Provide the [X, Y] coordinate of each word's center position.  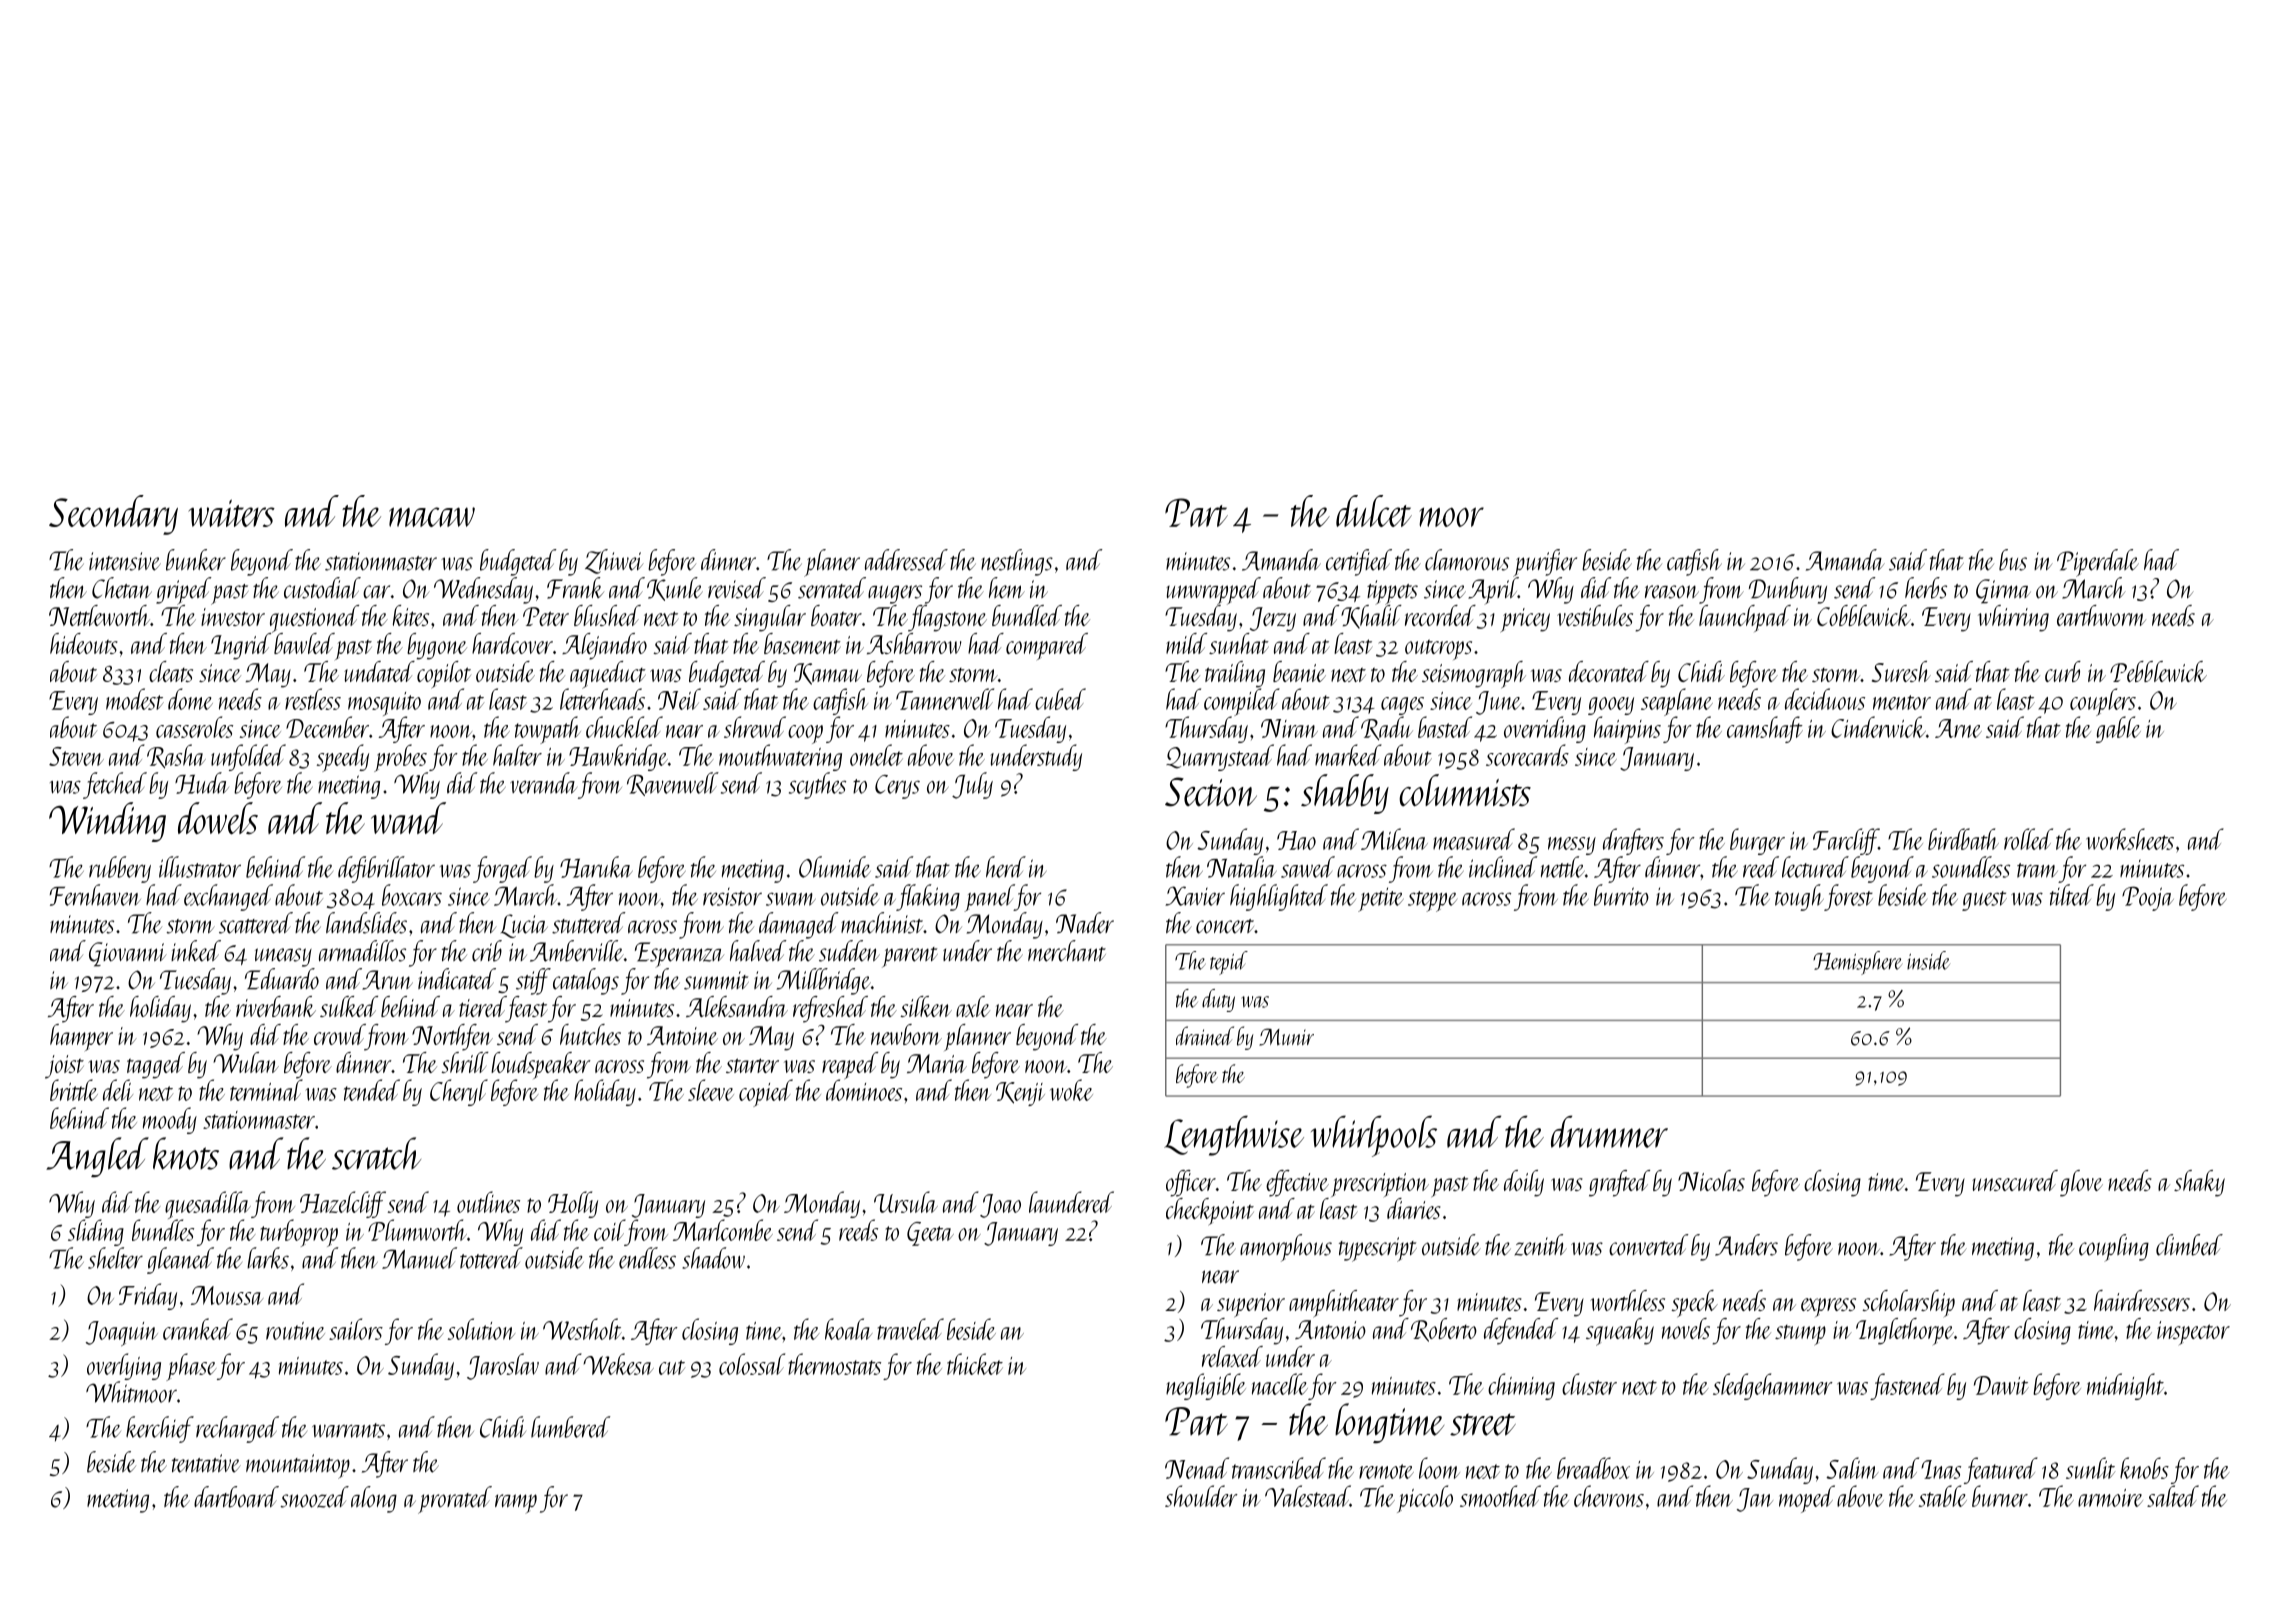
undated [379, 671]
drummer [1609, 1131]
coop [805, 734]
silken [926, 1006]
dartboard [236, 1497]
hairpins [1627, 730]
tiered [482, 1006]
